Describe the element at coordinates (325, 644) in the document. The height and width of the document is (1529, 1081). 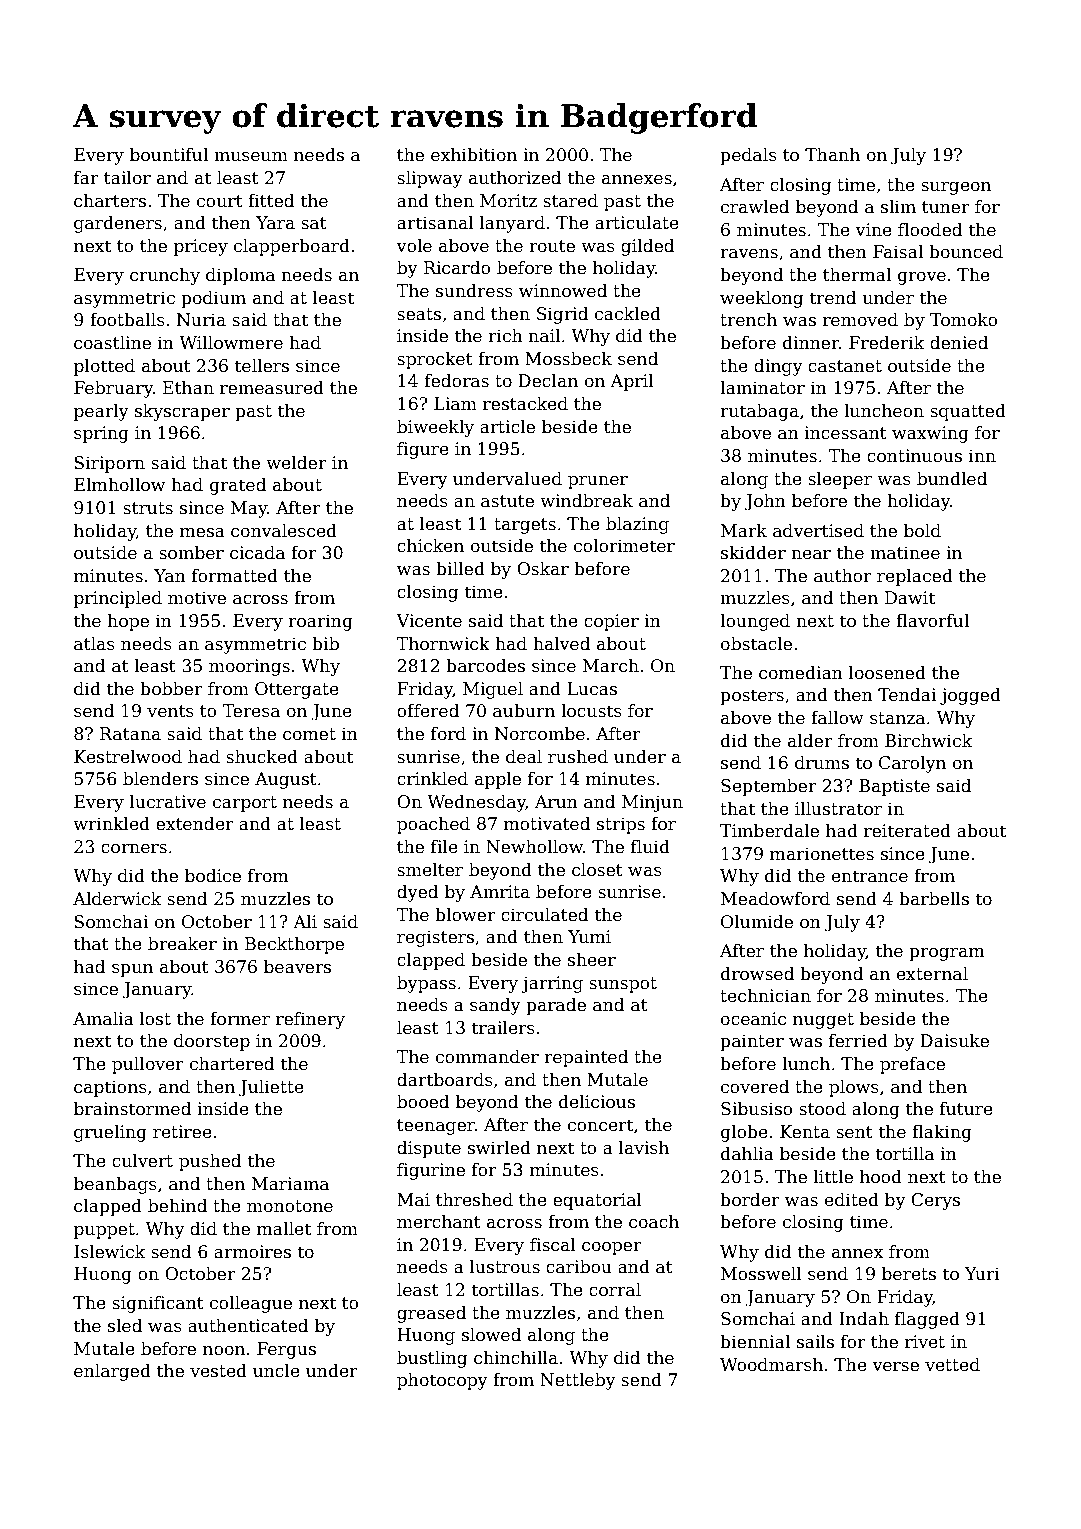
I see `bib` at that location.
